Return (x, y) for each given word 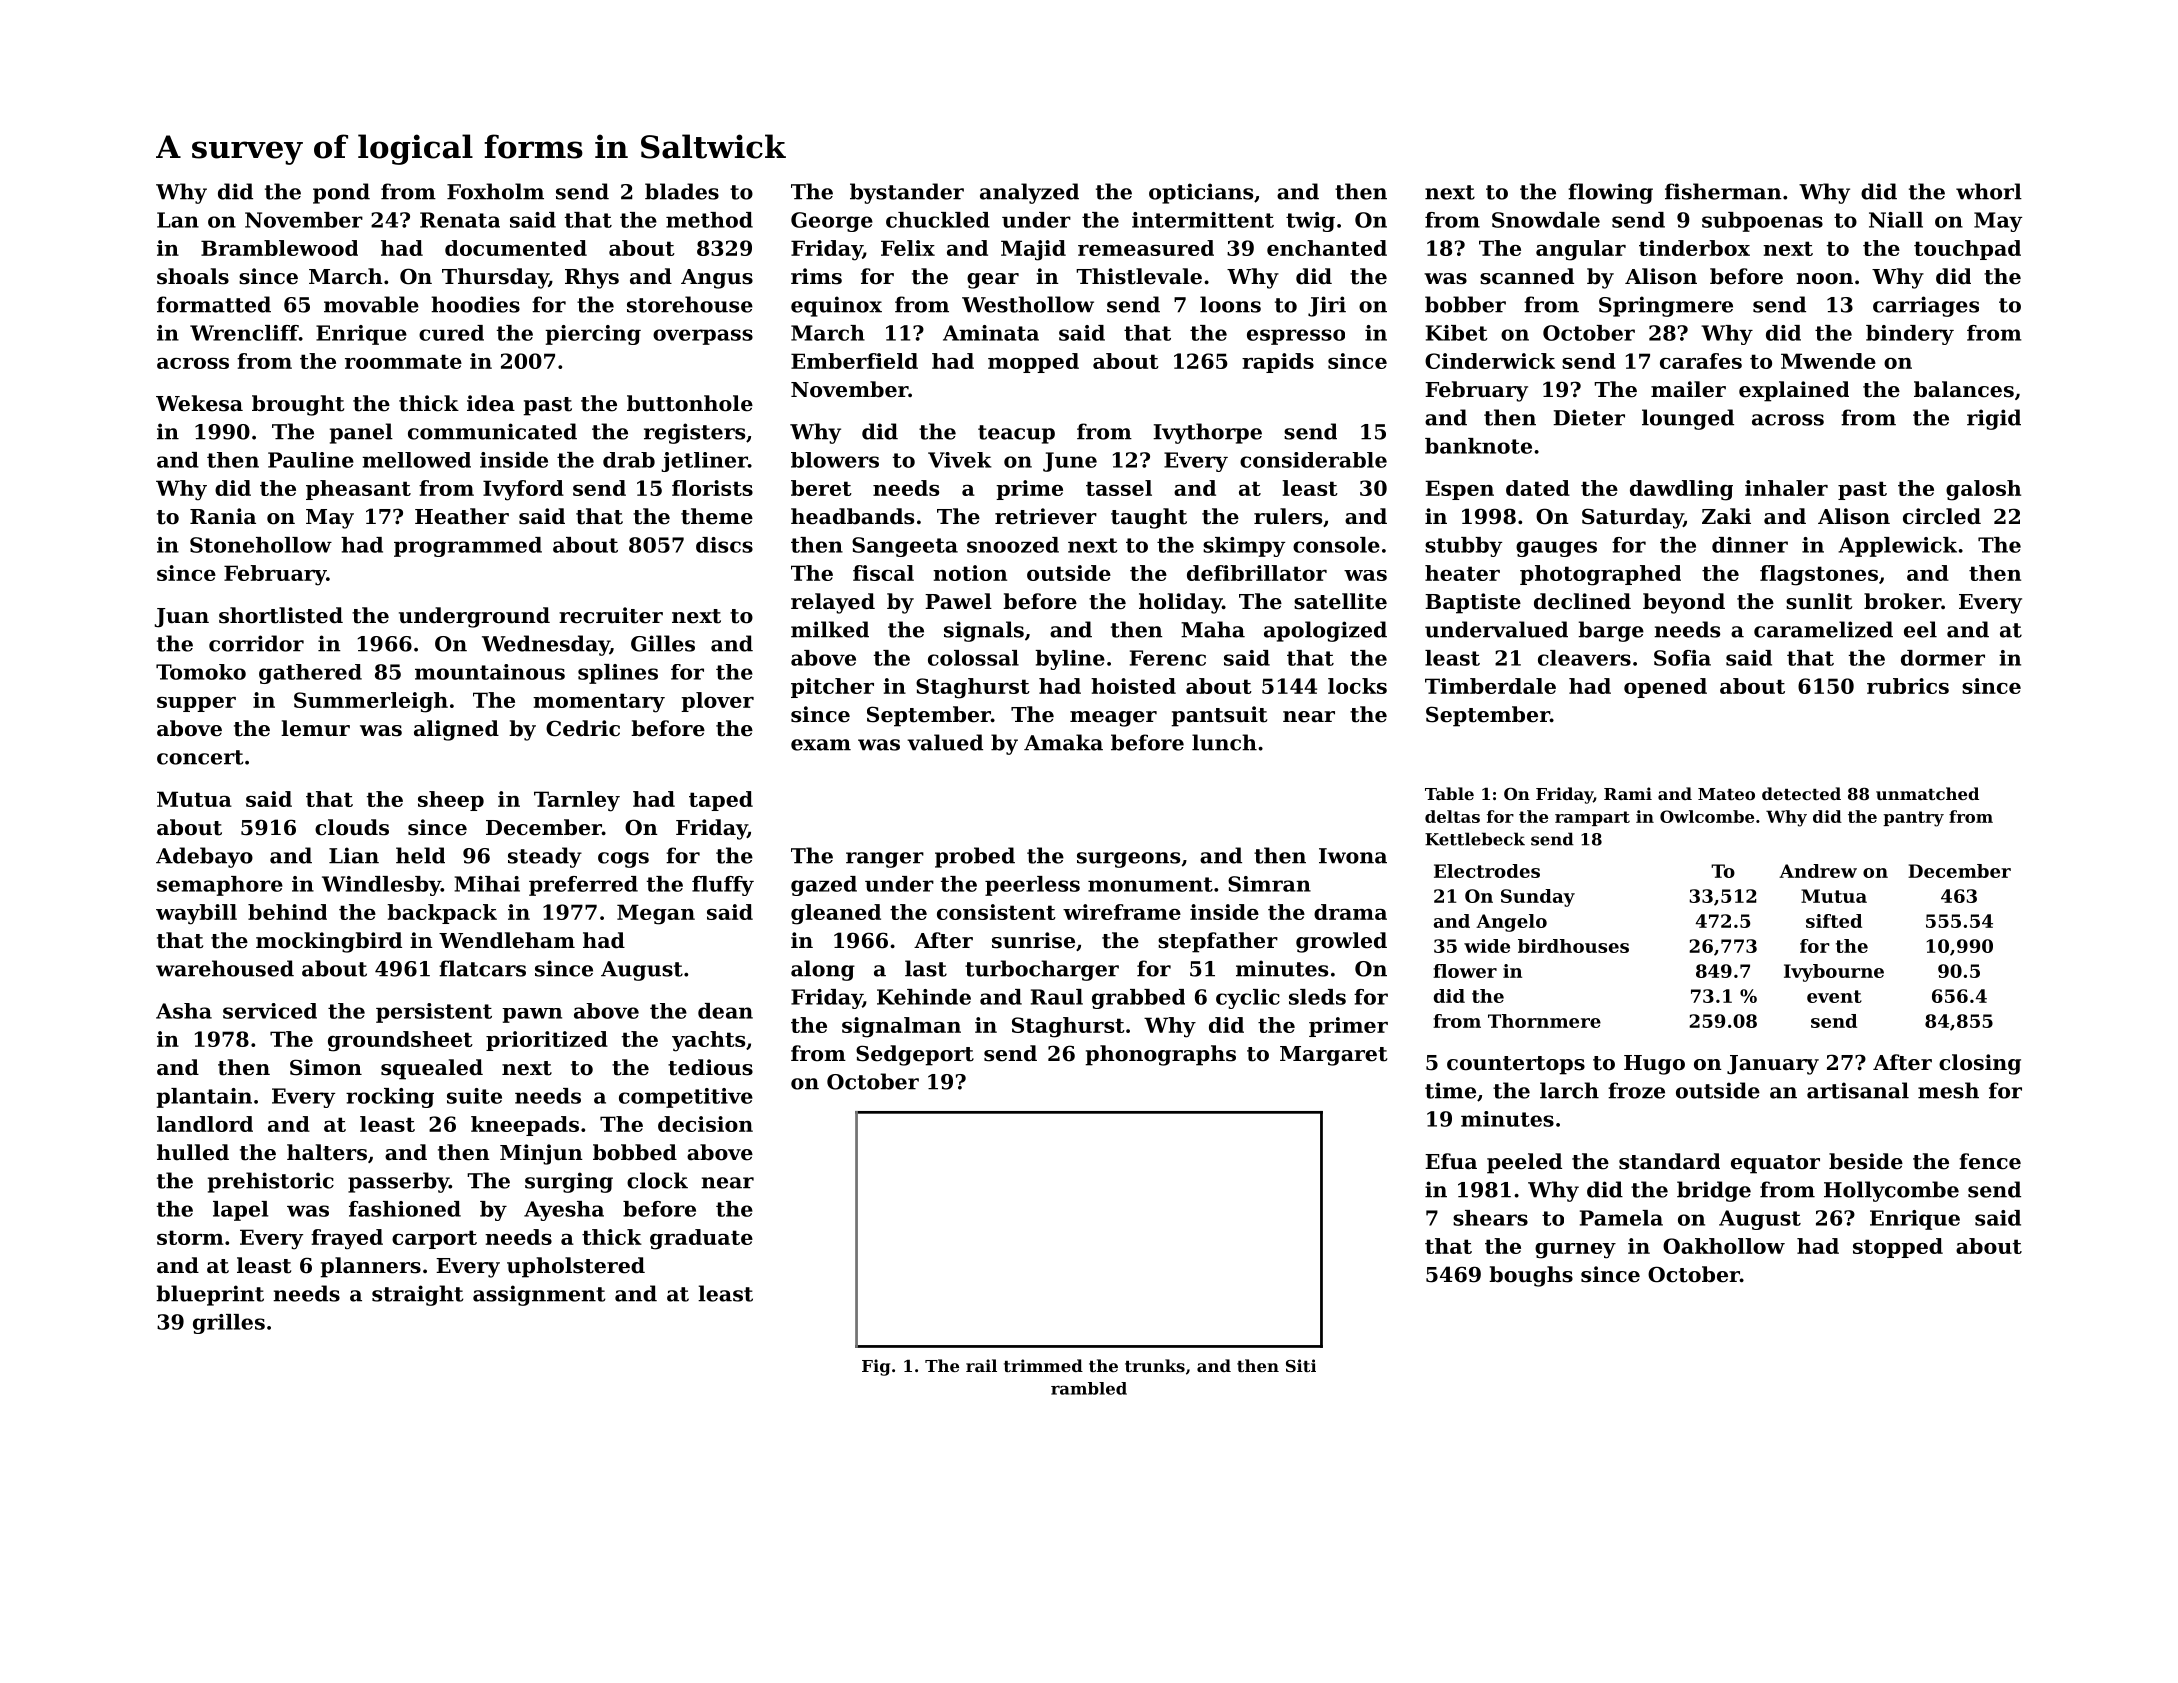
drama (1350, 912)
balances (1964, 389)
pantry (1913, 819)
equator (1775, 1164)
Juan (181, 618)
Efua (1451, 1161)
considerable (1313, 460)
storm (190, 1237)
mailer (1688, 389)
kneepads (525, 1126)
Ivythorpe (1207, 433)
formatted (214, 304)
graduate (701, 1239)
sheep (451, 801)
